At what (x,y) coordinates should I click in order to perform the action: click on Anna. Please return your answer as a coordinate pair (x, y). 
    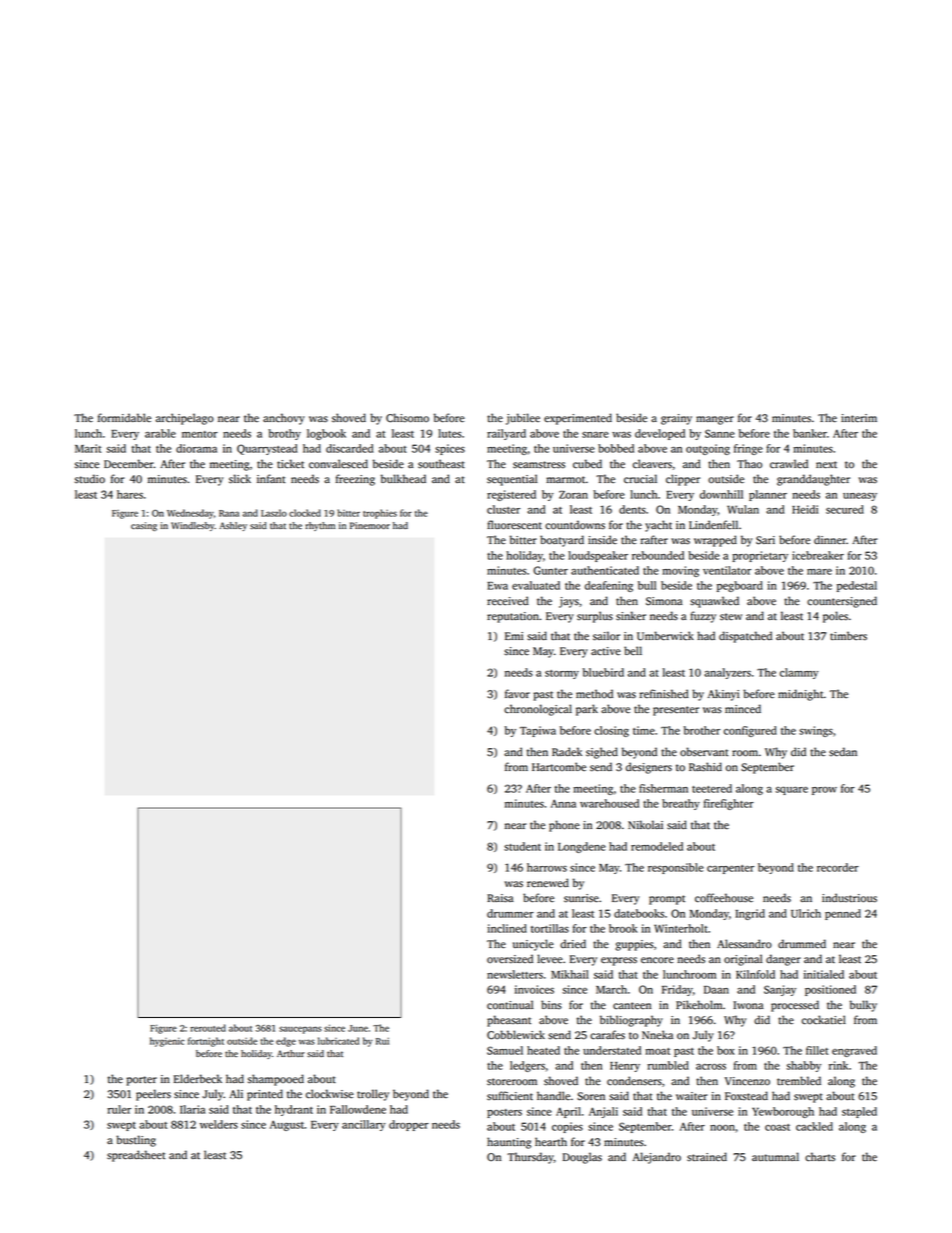
    Looking at the image, I should click on (563, 803).
